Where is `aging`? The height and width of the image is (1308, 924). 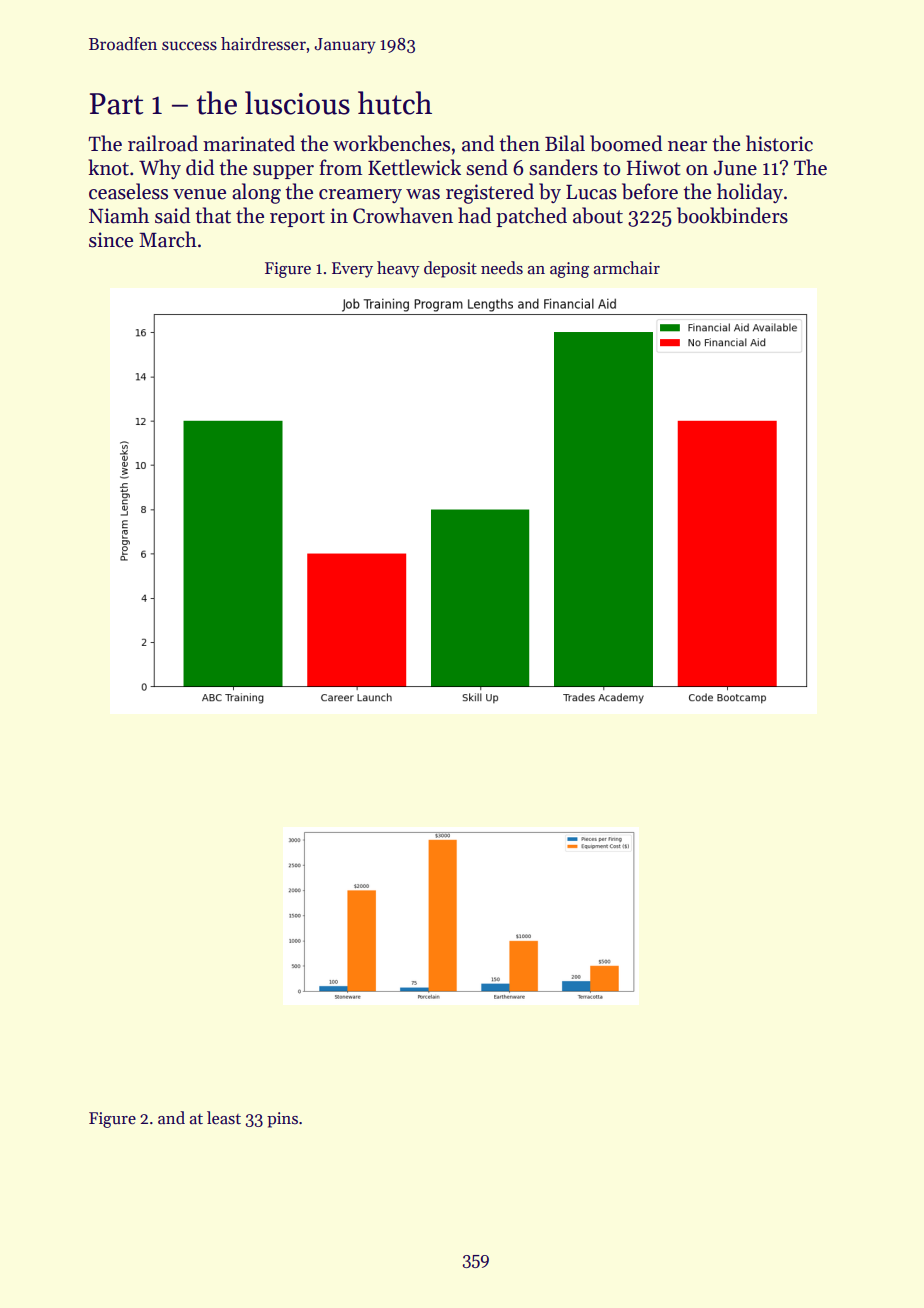
aging is located at coordinates (569, 270).
